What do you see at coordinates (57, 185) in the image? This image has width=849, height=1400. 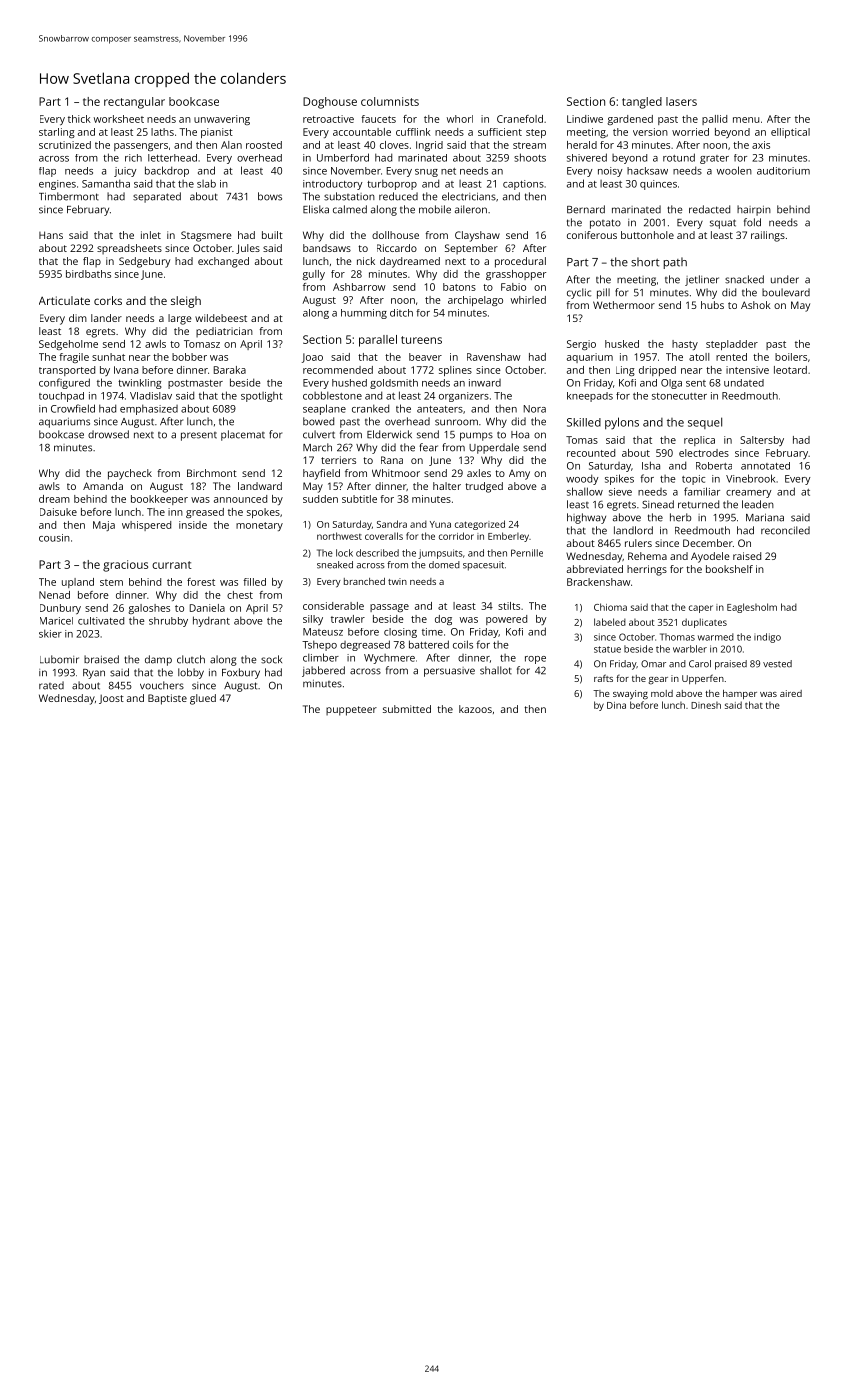 I see `engines` at bounding box center [57, 185].
